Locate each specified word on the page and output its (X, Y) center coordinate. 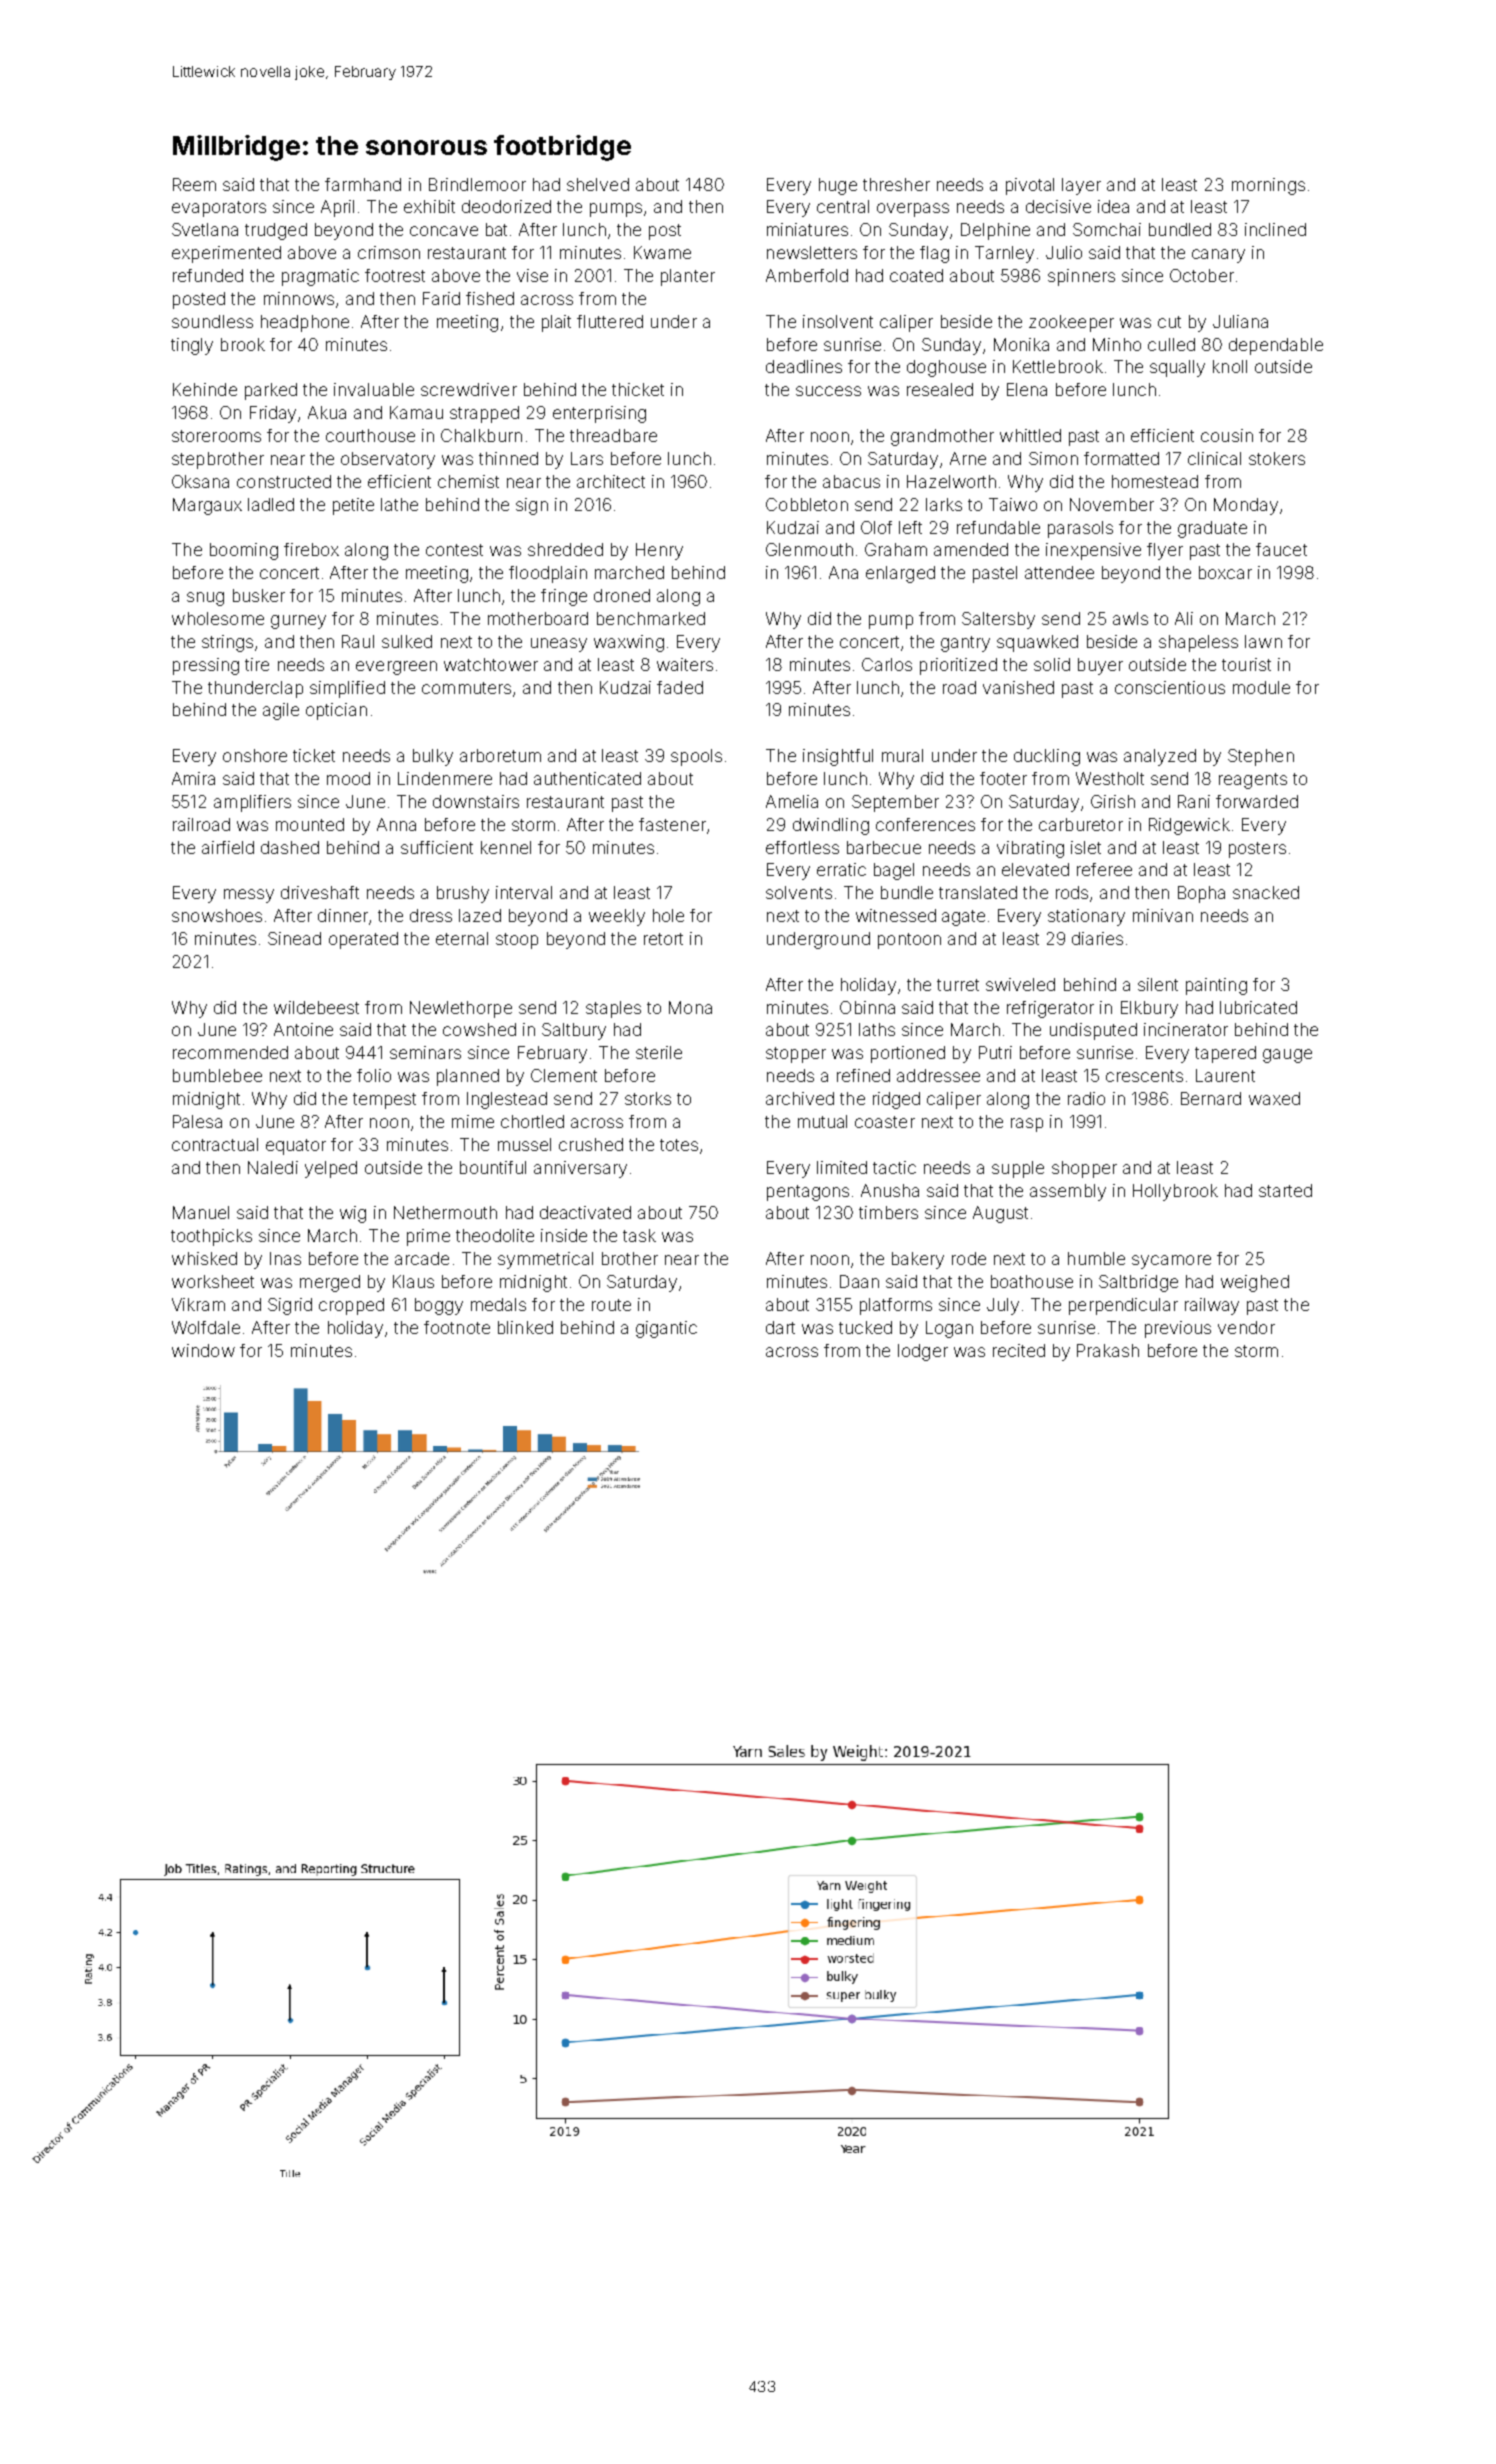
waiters (685, 664)
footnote (457, 1327)
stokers (1277, 458)
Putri (995, 1052)
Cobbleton (807, 504)
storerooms (216, 436)
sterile (659, 1052)
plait (556, 323)
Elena (1027, 389)
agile (281, 711)
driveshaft (320, 892)
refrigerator (1050, 1009)
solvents (799, 892)
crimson (389, 252)
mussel (524, 1144)
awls (1130, 618)
